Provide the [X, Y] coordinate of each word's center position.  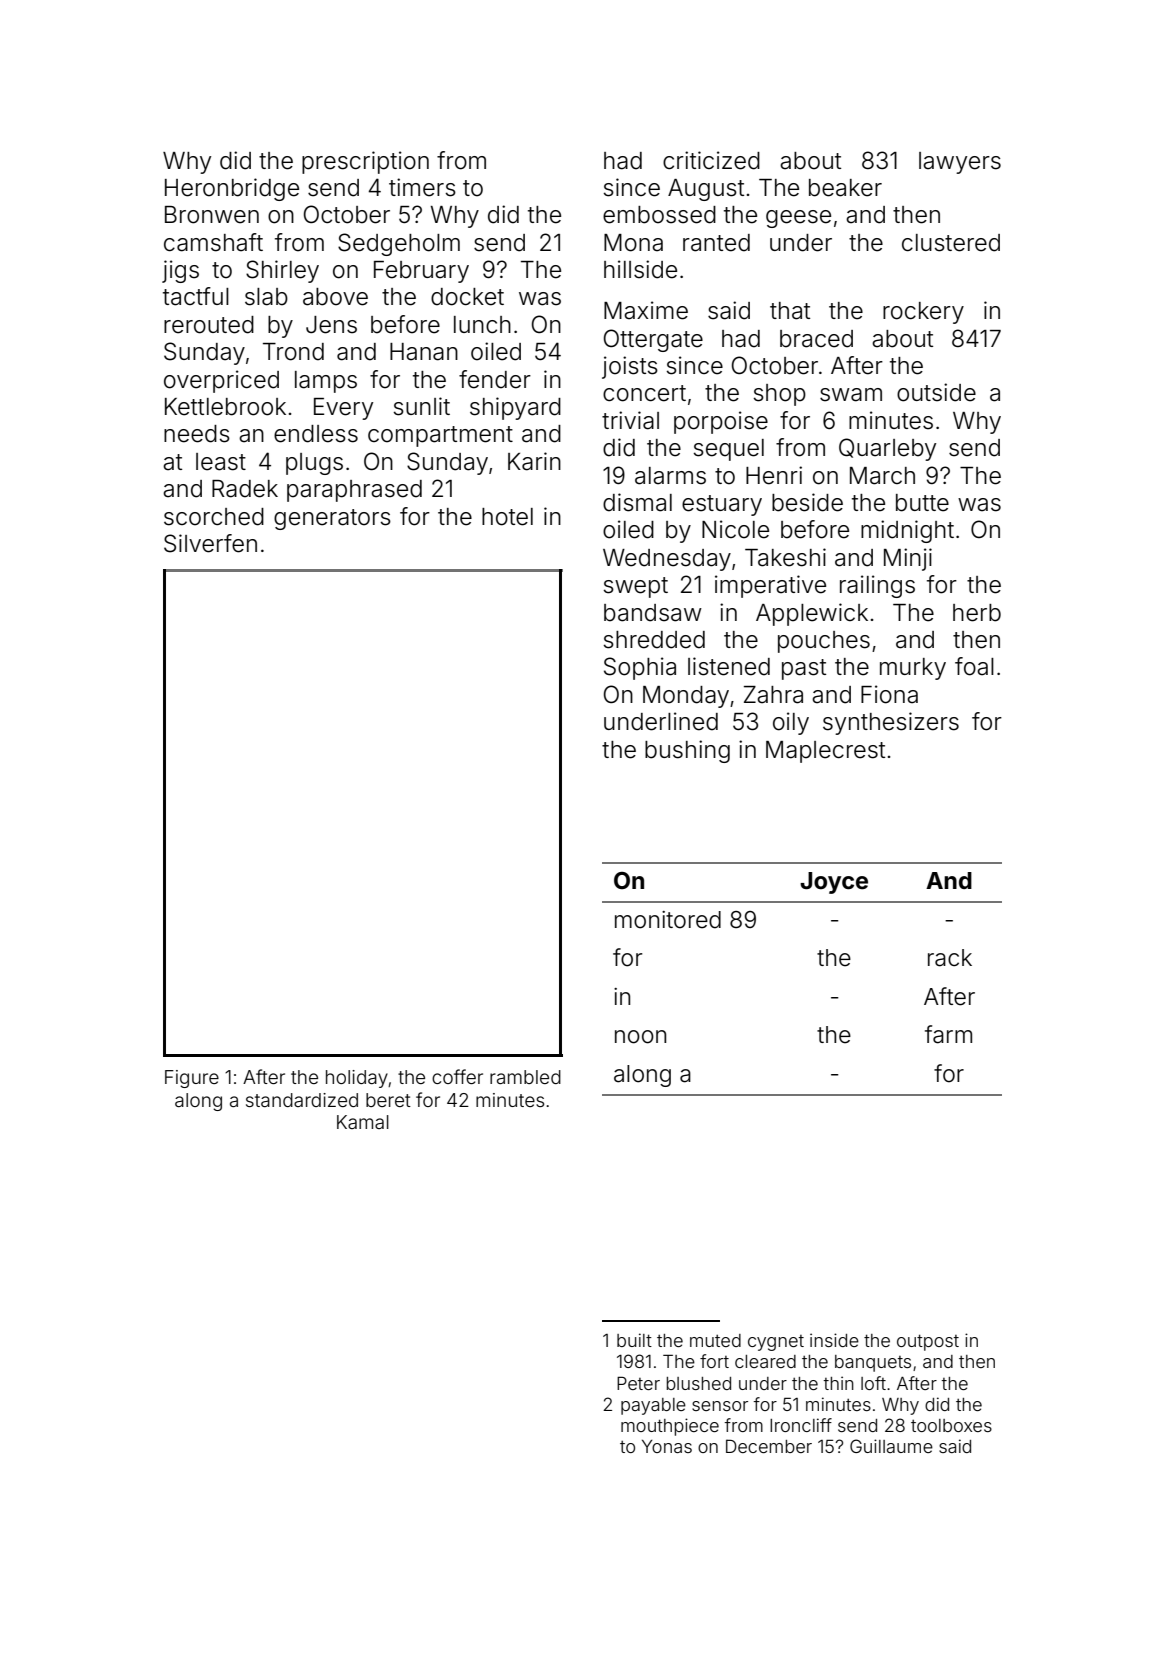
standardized [302, 1100]
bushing [687, 751]
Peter [638, 1383]
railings [877, 586]
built [634, 1340]
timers [422, 187]
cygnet [776, 1343]
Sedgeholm [399, 244]
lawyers [960, 163]
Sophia [640, 668]
